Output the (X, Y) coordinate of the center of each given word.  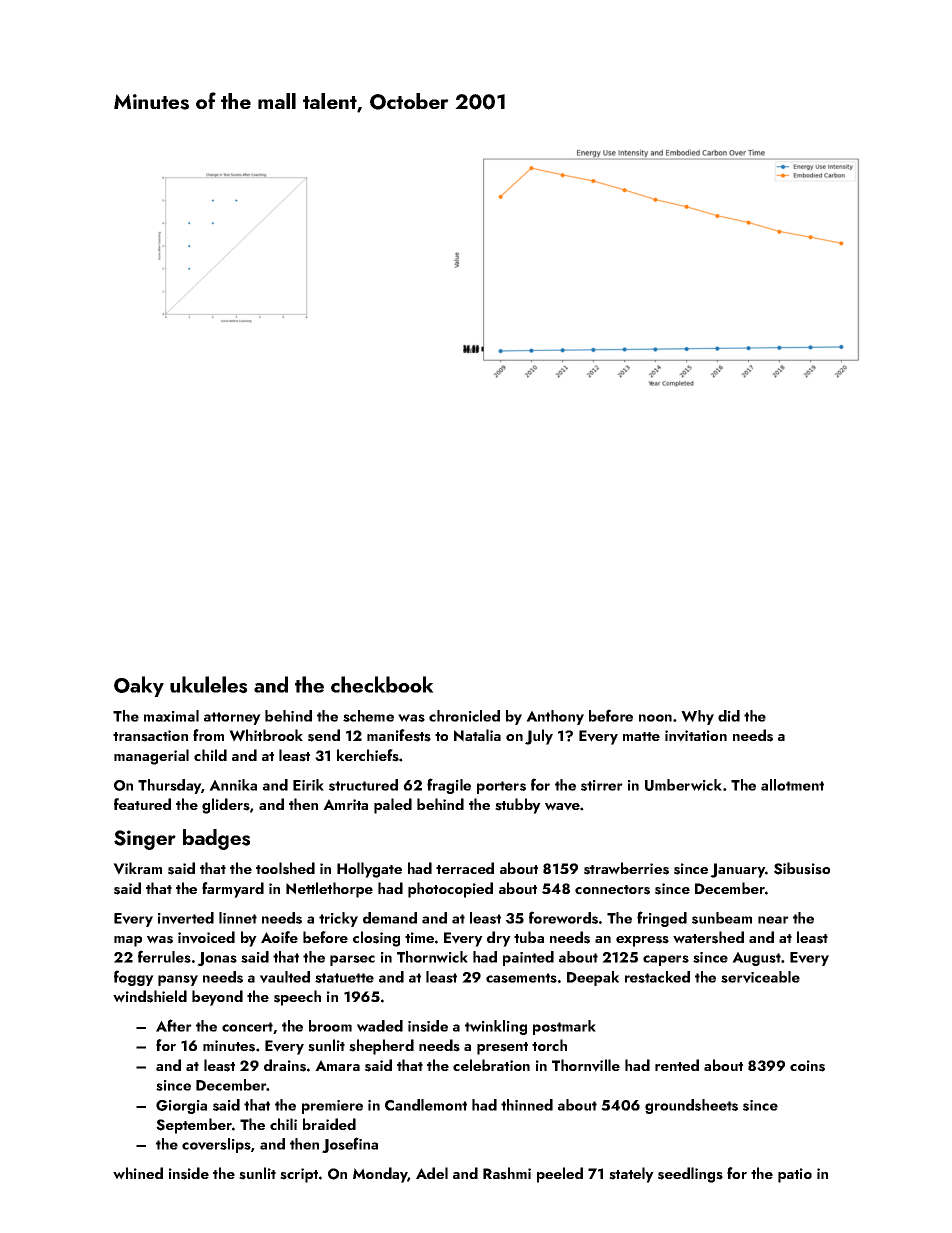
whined (138, 1173)
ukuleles (208, 684)
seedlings (690, 1175)
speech (297, 998)
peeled (560, 1175)
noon (655, 718)
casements (521, 978)
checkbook (382, 684)
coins (807, 1066)
